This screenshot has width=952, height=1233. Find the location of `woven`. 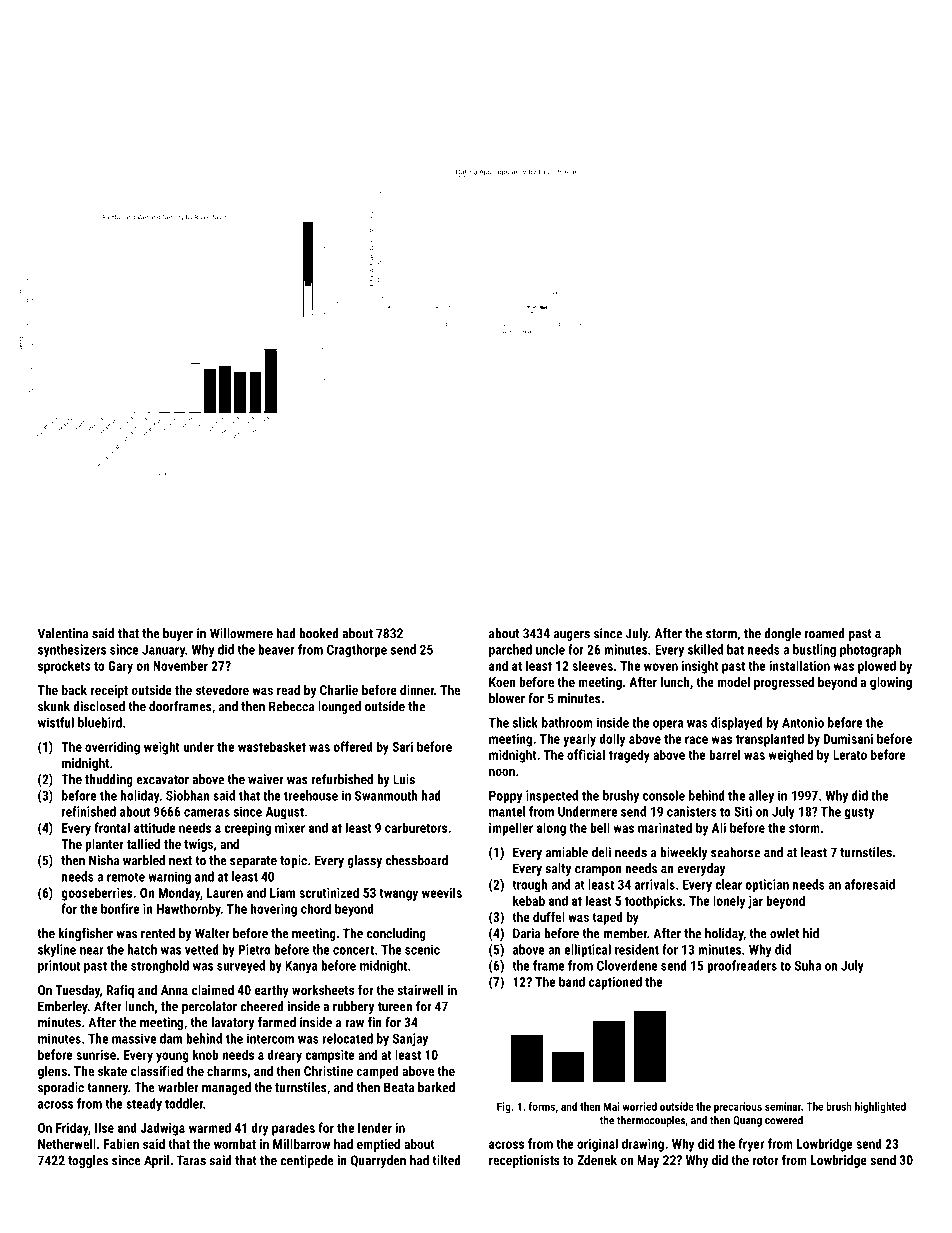

woven is located at coordinates (661, 667).
